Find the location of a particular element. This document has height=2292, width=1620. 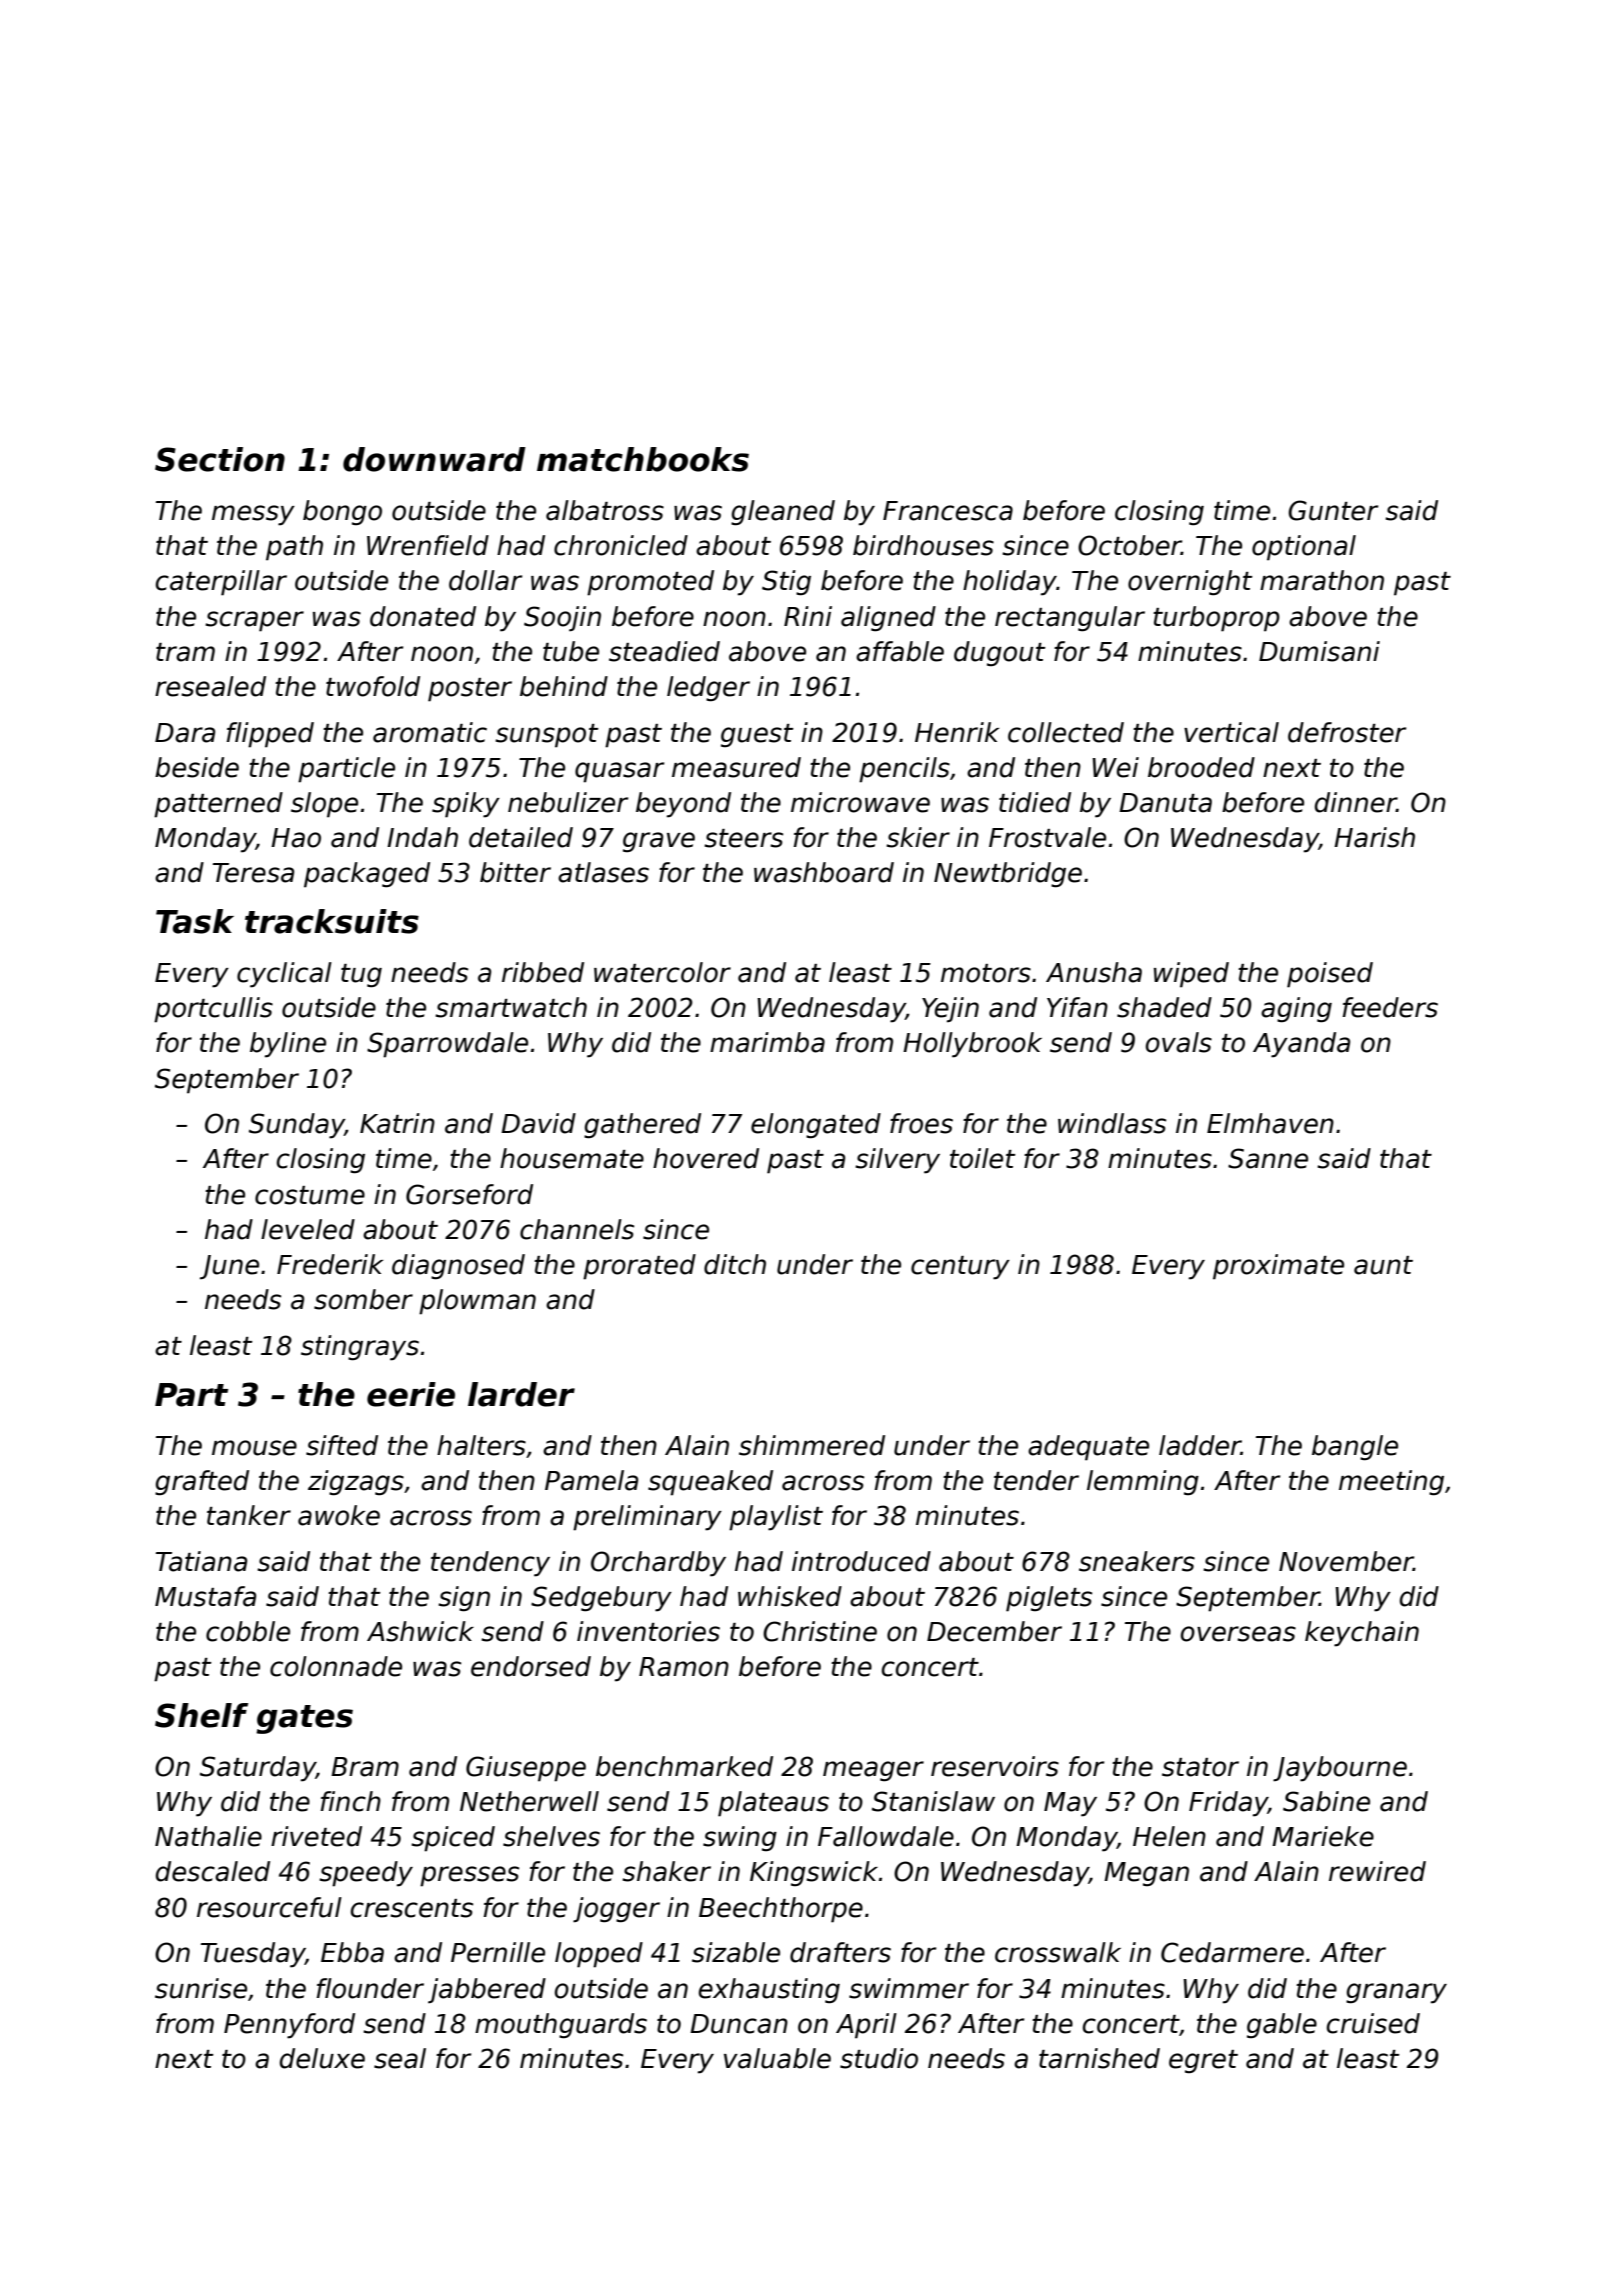

dollar is located at coordinates (485, 580).
